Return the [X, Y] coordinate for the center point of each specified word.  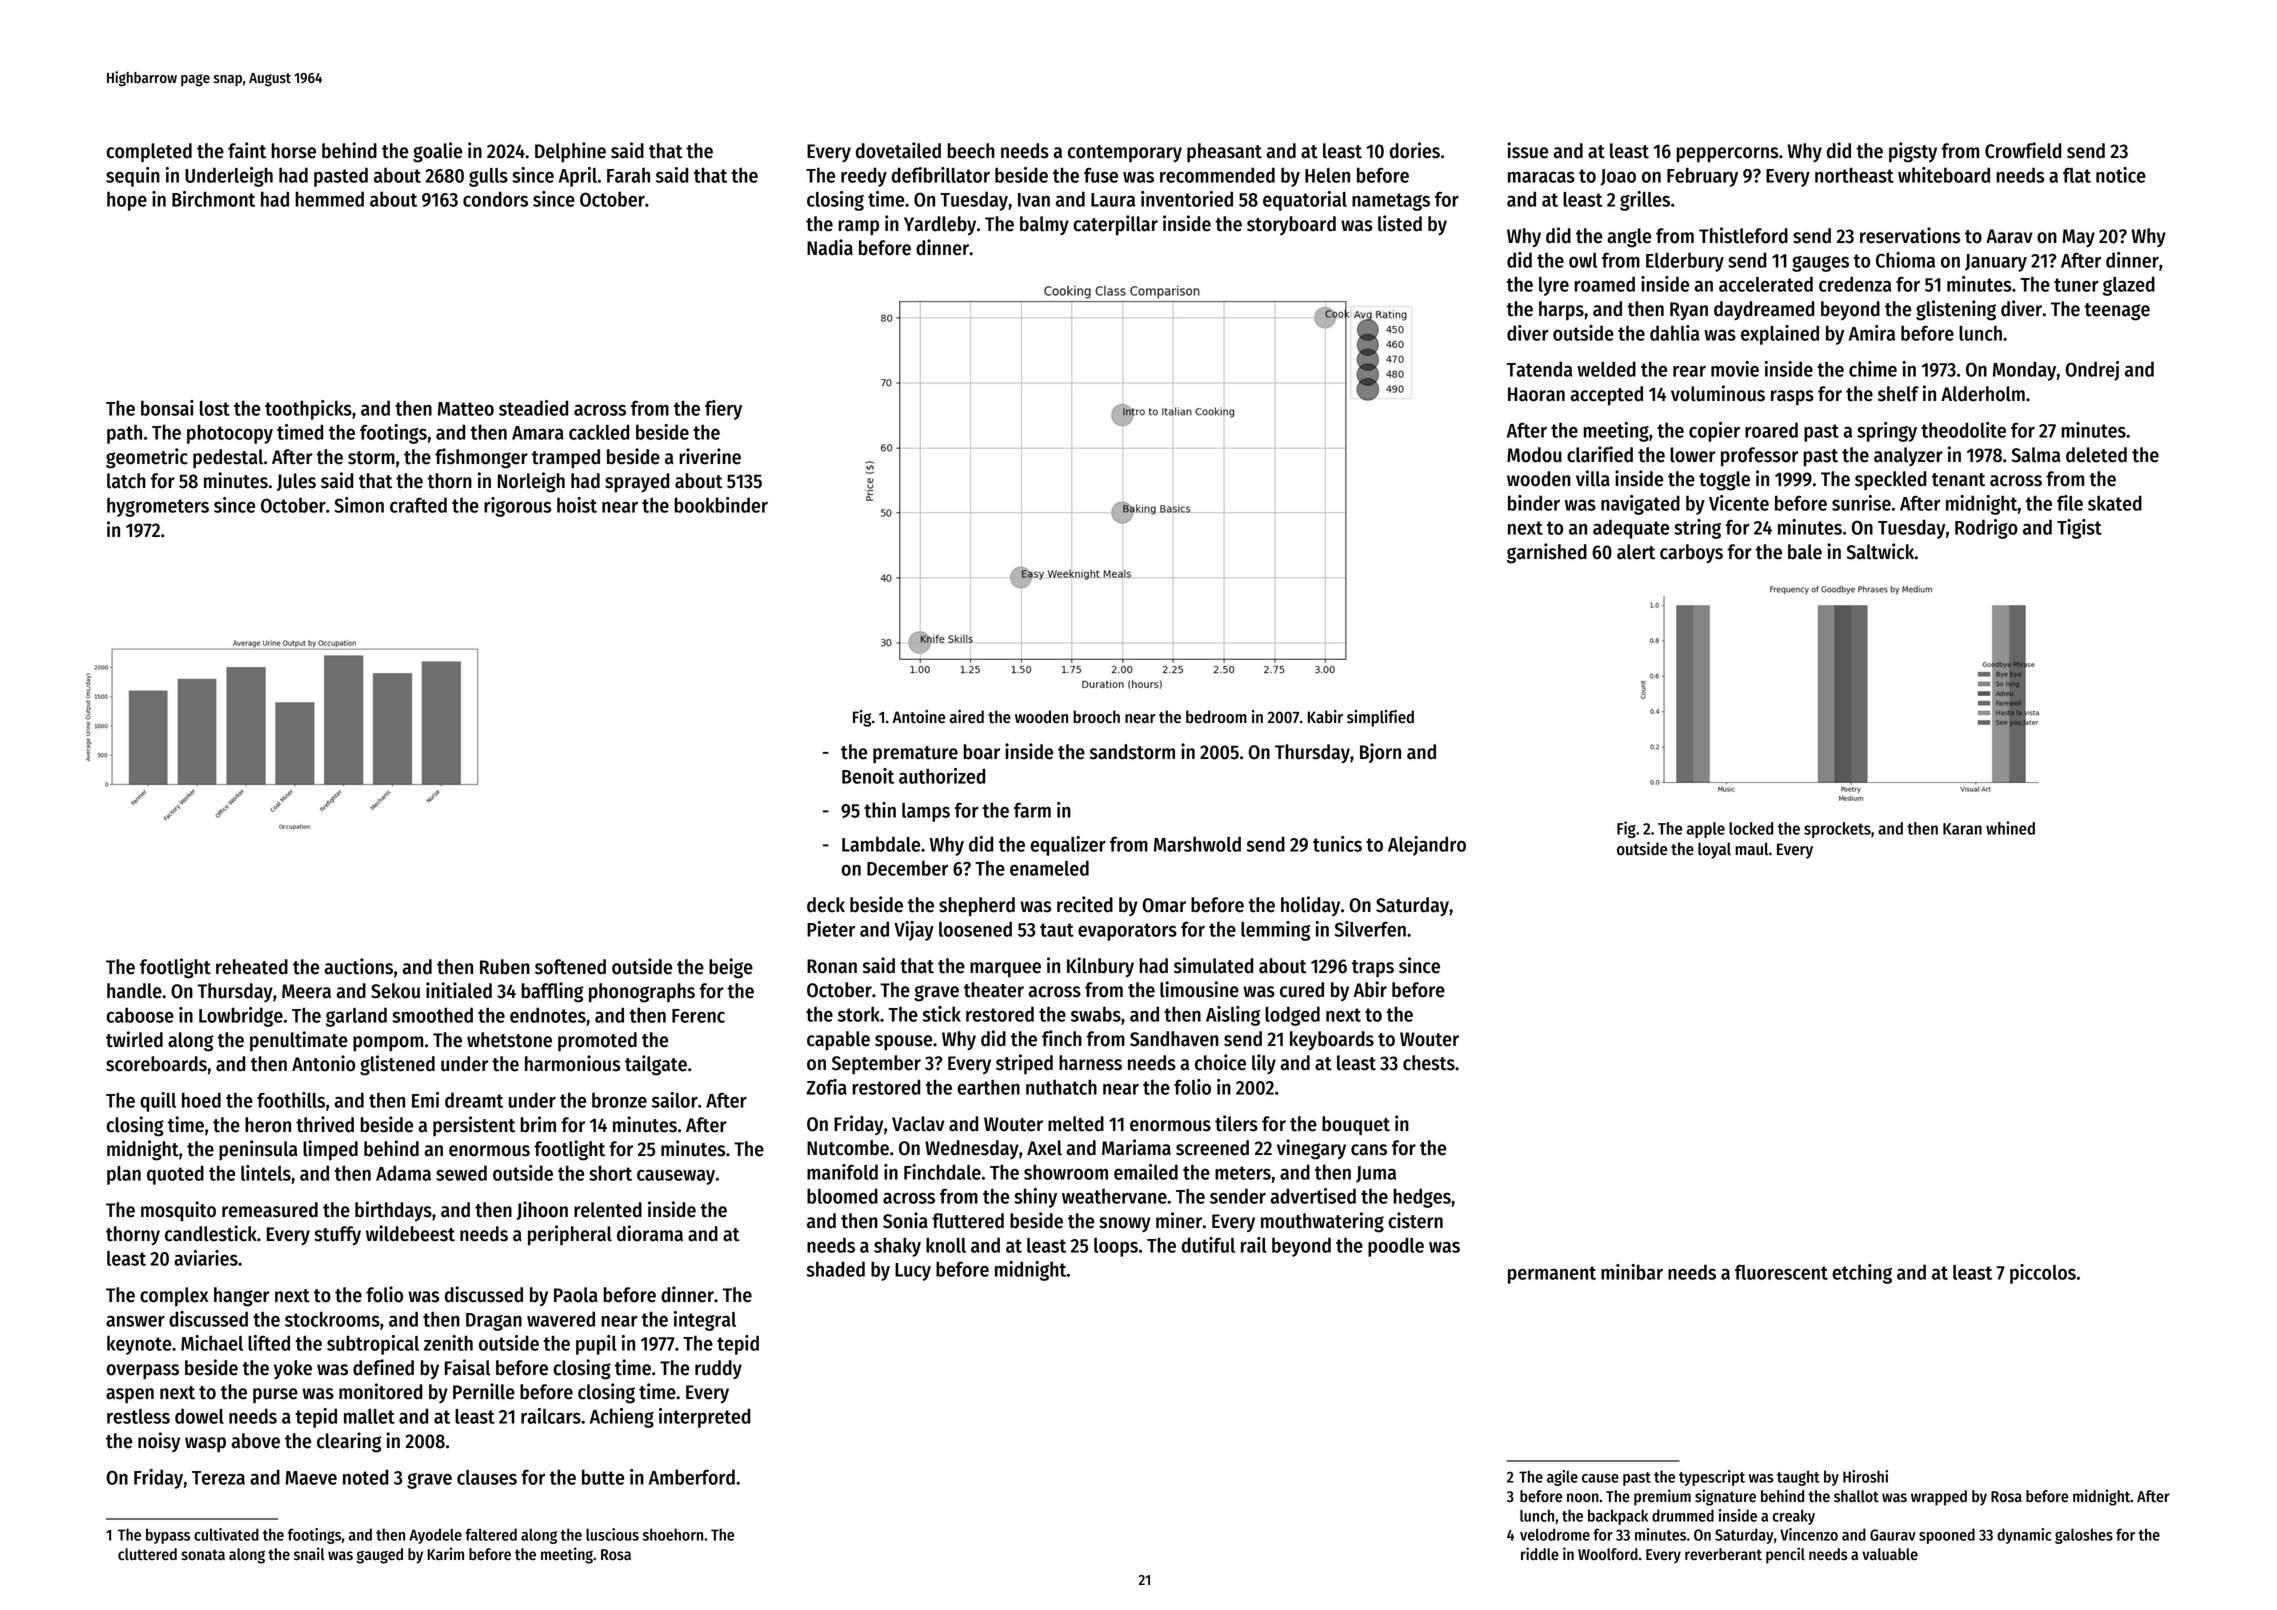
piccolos [2043, 1274]
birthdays [393, 1211]
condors [495, 199]
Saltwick [1880, 551]
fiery [723, 410]
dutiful [1208, 1245]
